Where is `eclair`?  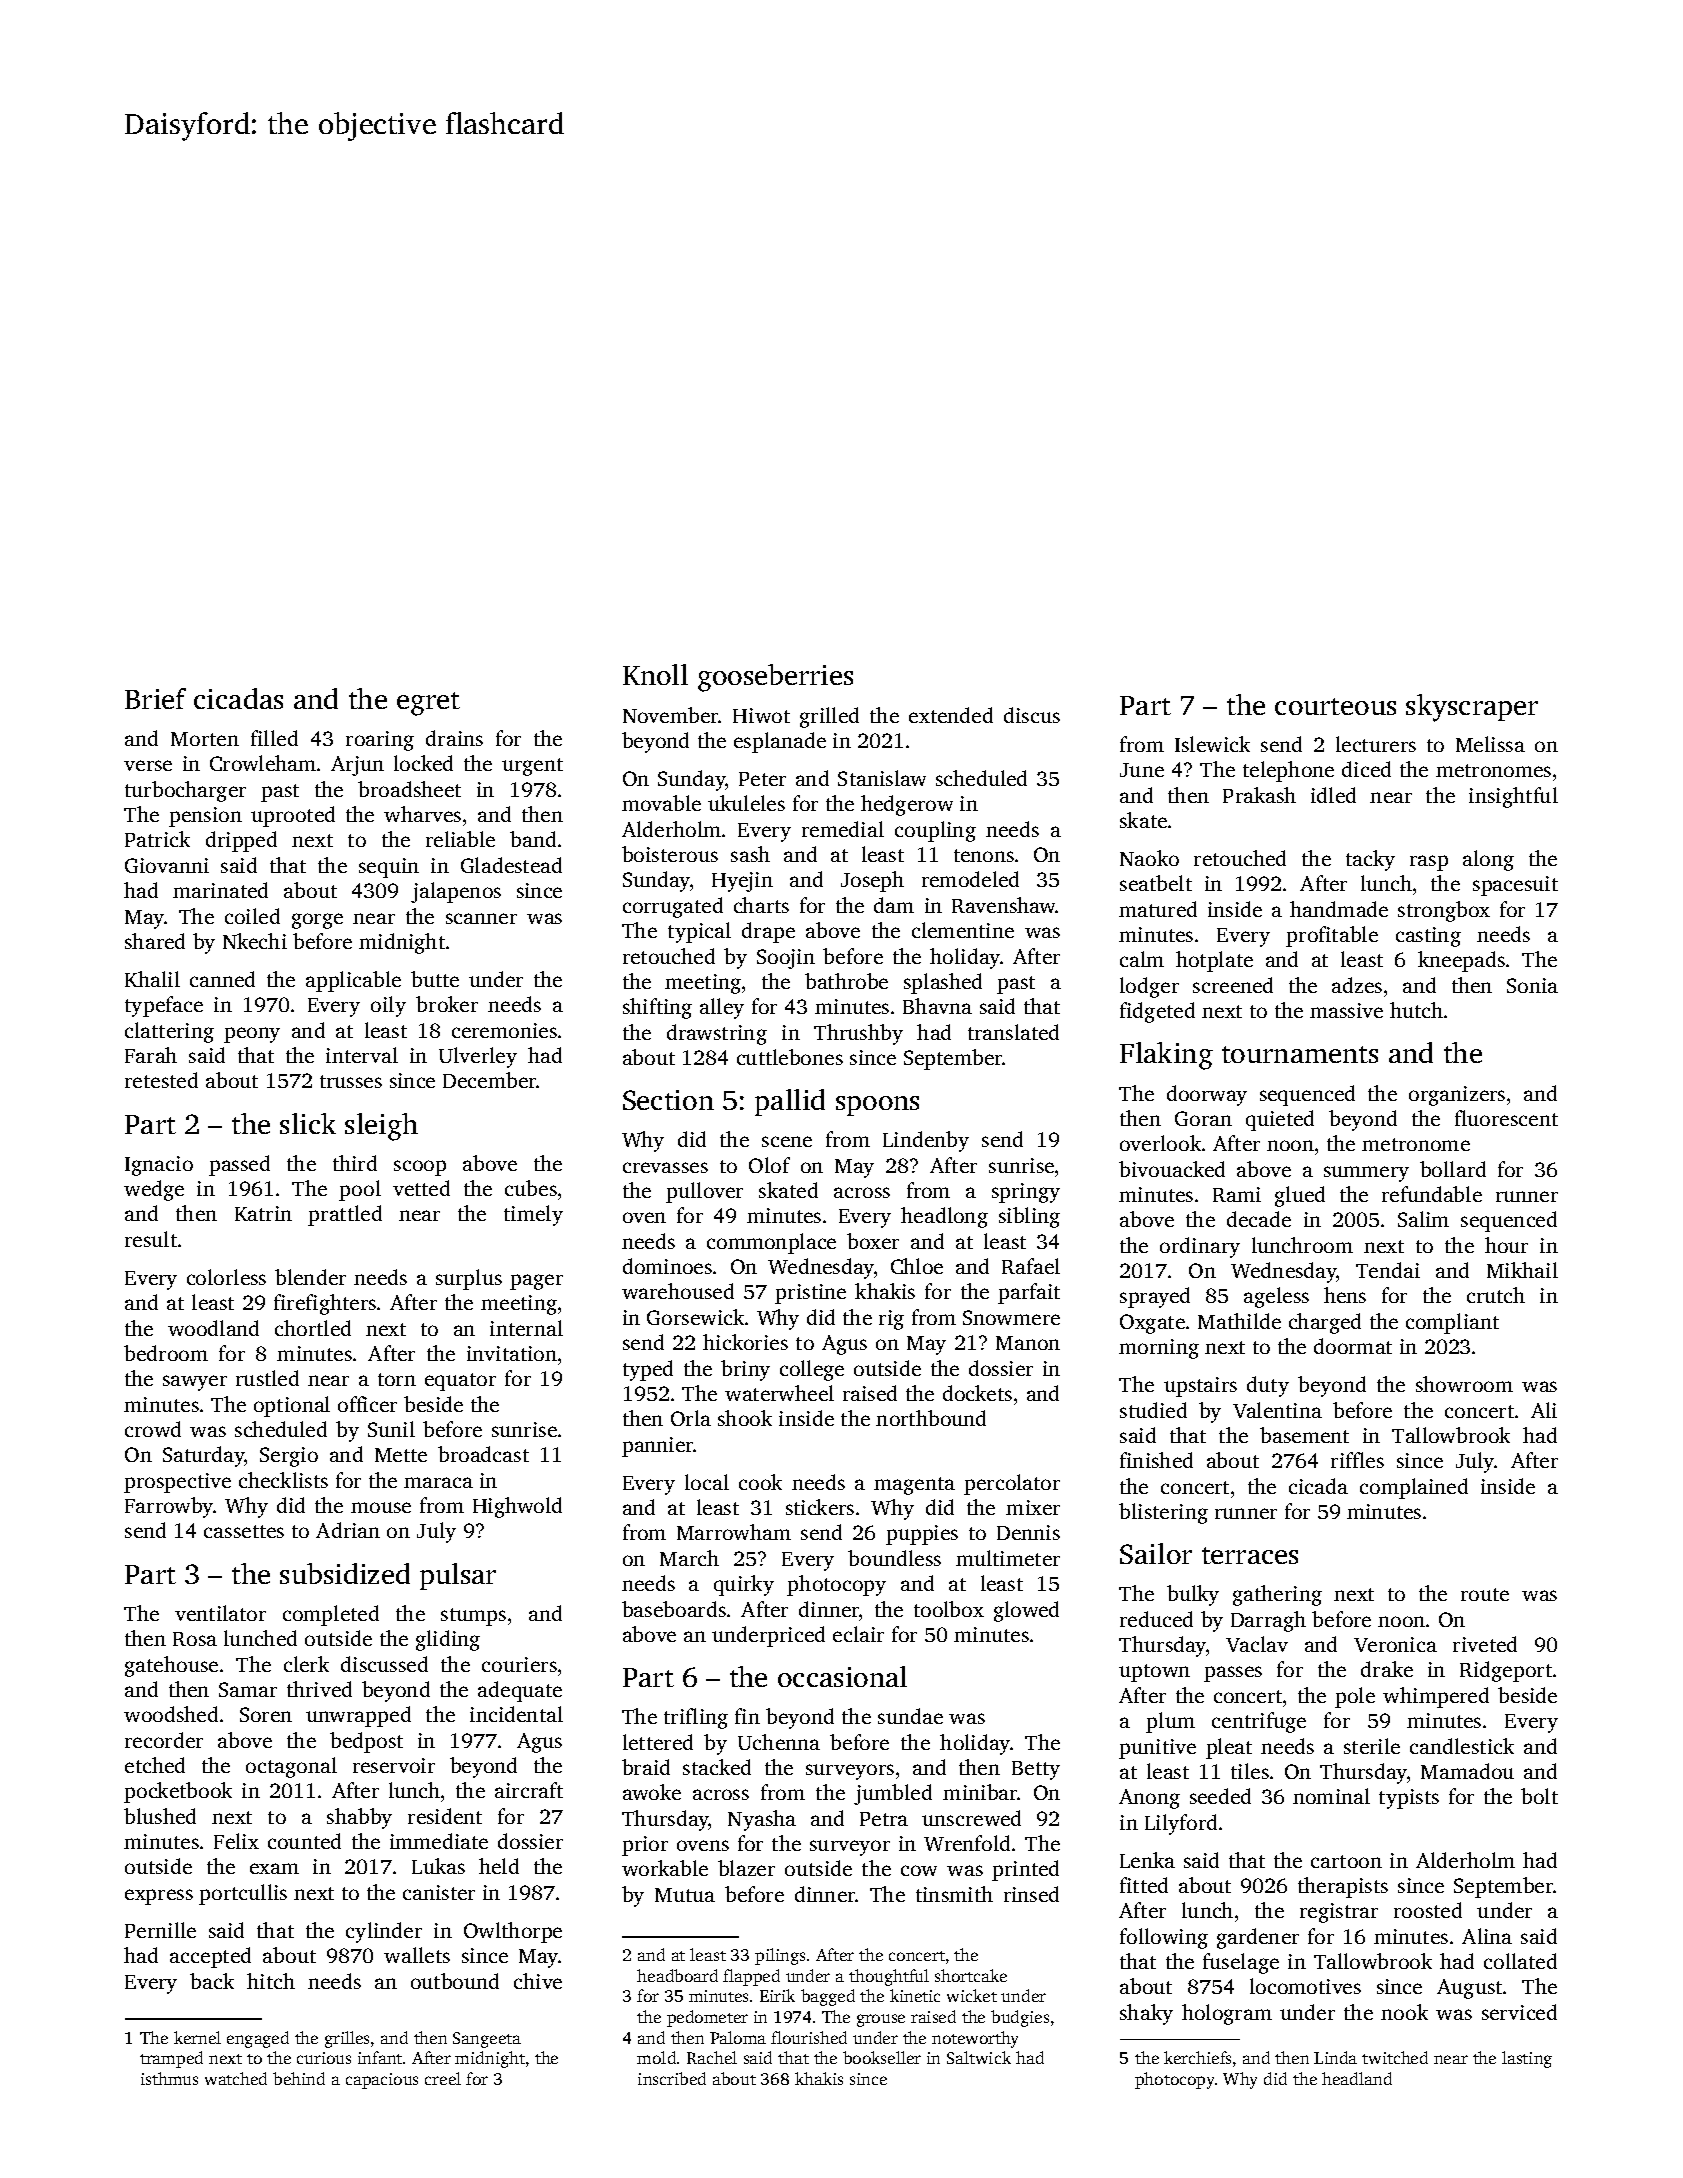
eclair is located at coordinates (858, 1634).
